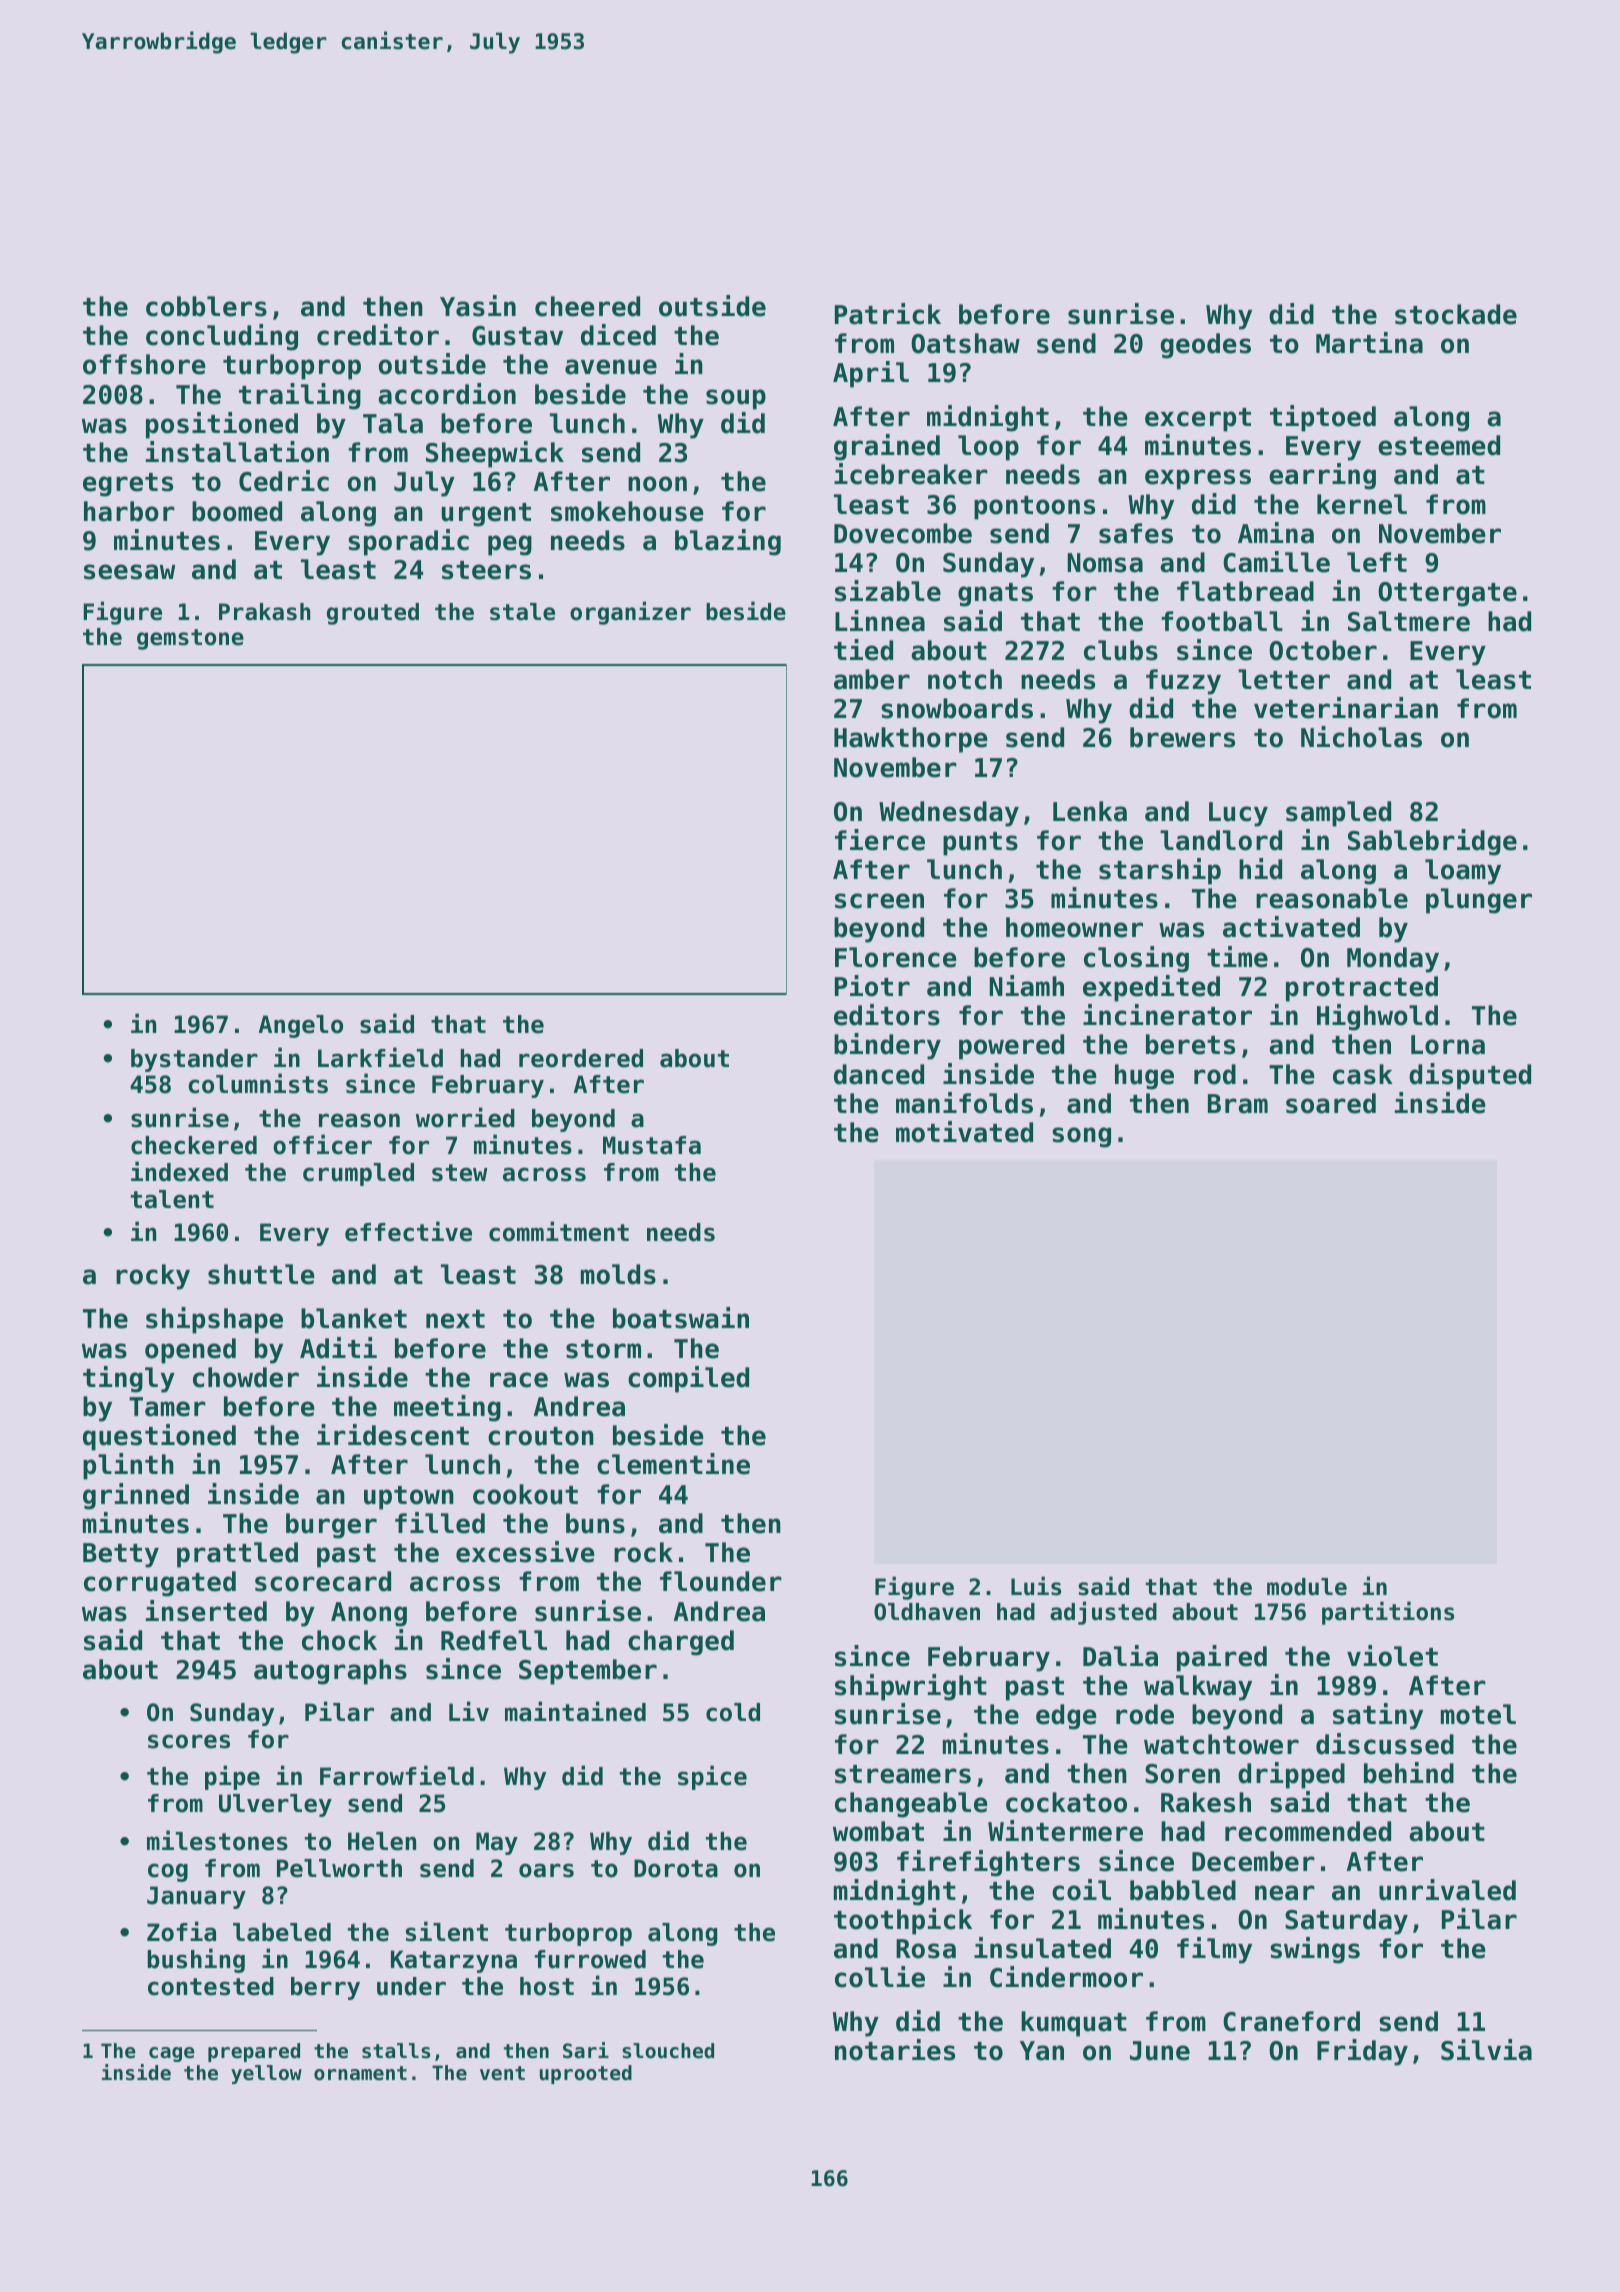 The height and width of the document is (2292, 1620). I want to click on stockade, so click(1456, 314).
